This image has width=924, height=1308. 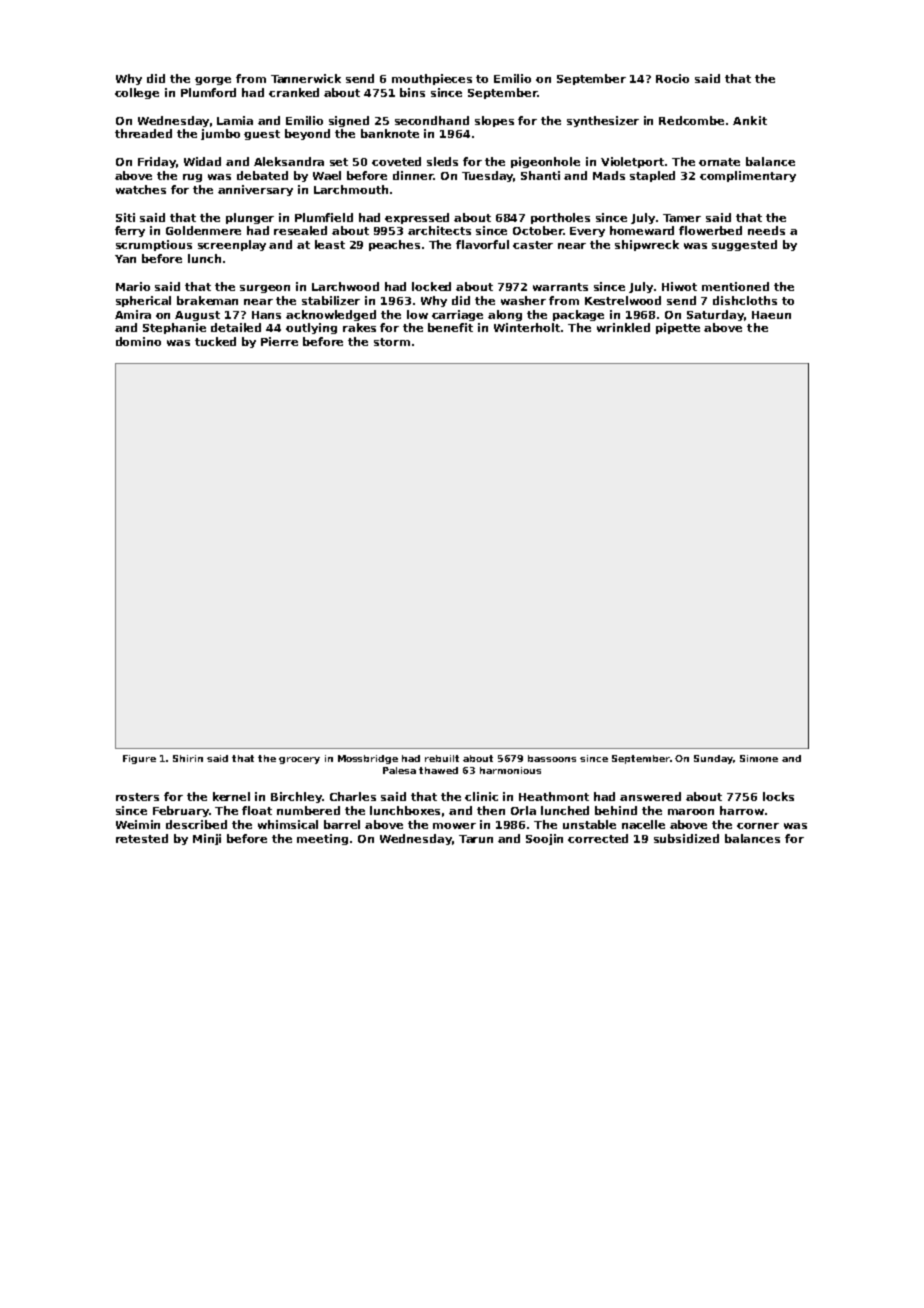 I want to click on Friday, so click(x=157, y=162).
